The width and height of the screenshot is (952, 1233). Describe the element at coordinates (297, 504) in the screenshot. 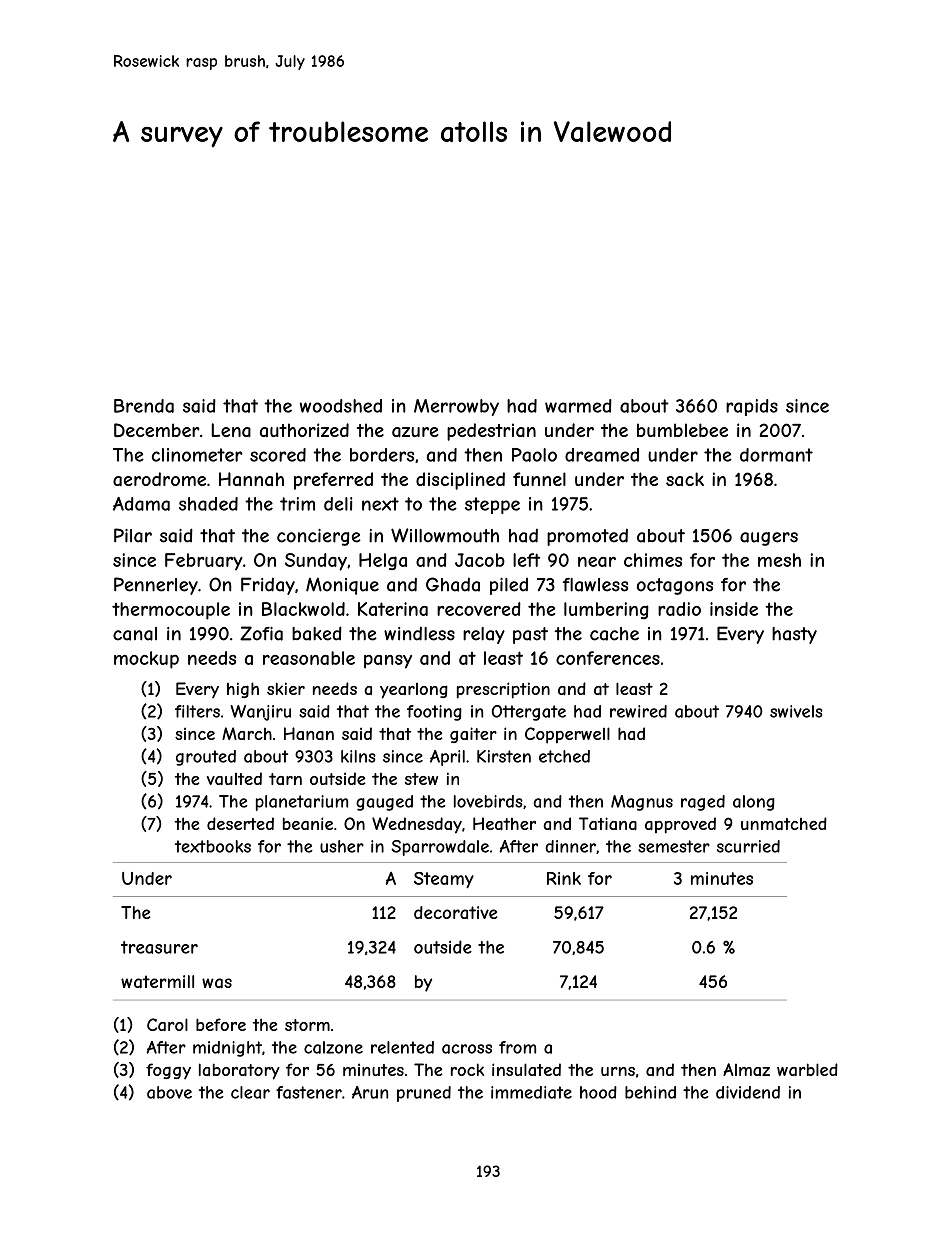

I see `trim` at that location.
